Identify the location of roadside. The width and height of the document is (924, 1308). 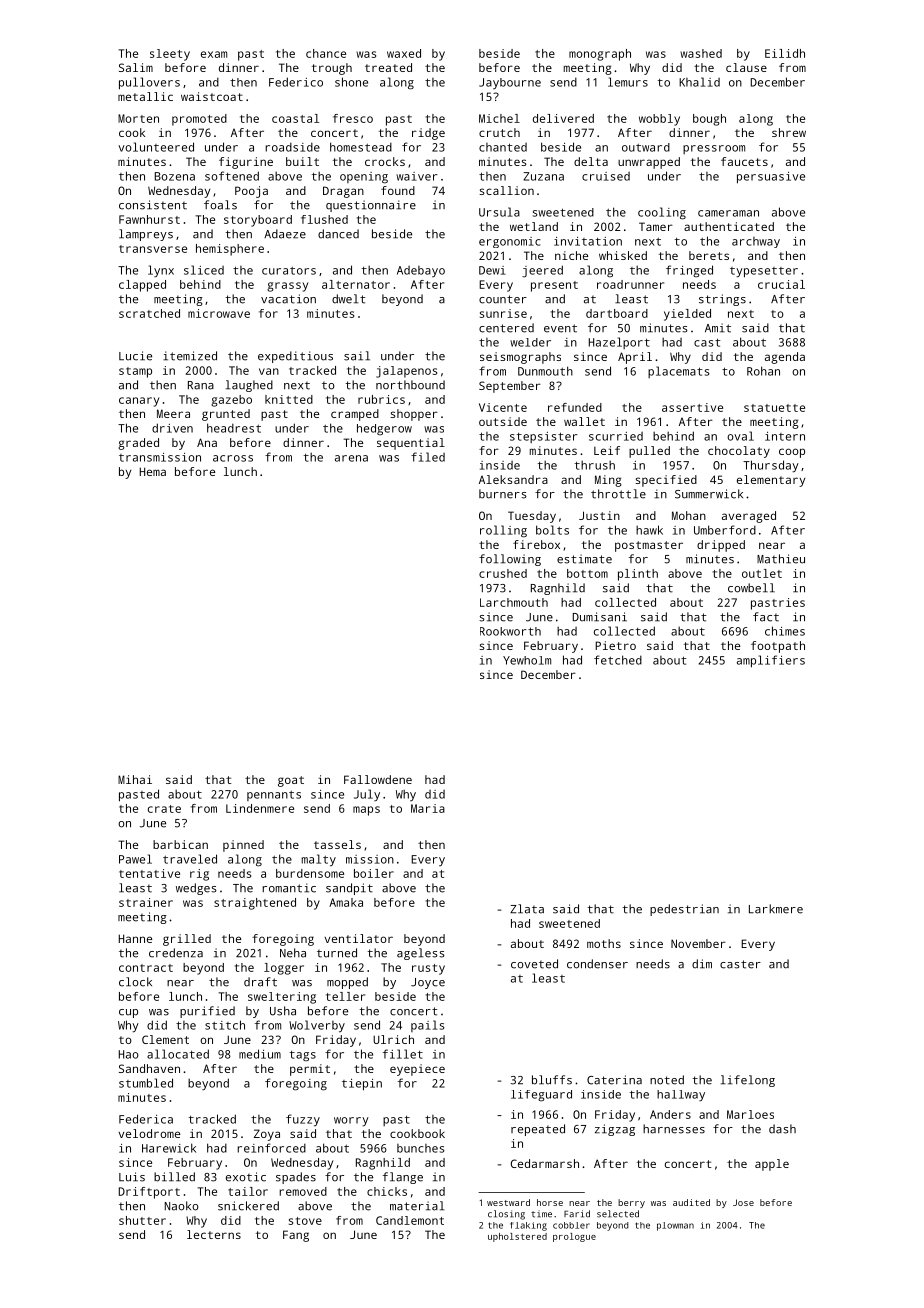
(292, 147).
